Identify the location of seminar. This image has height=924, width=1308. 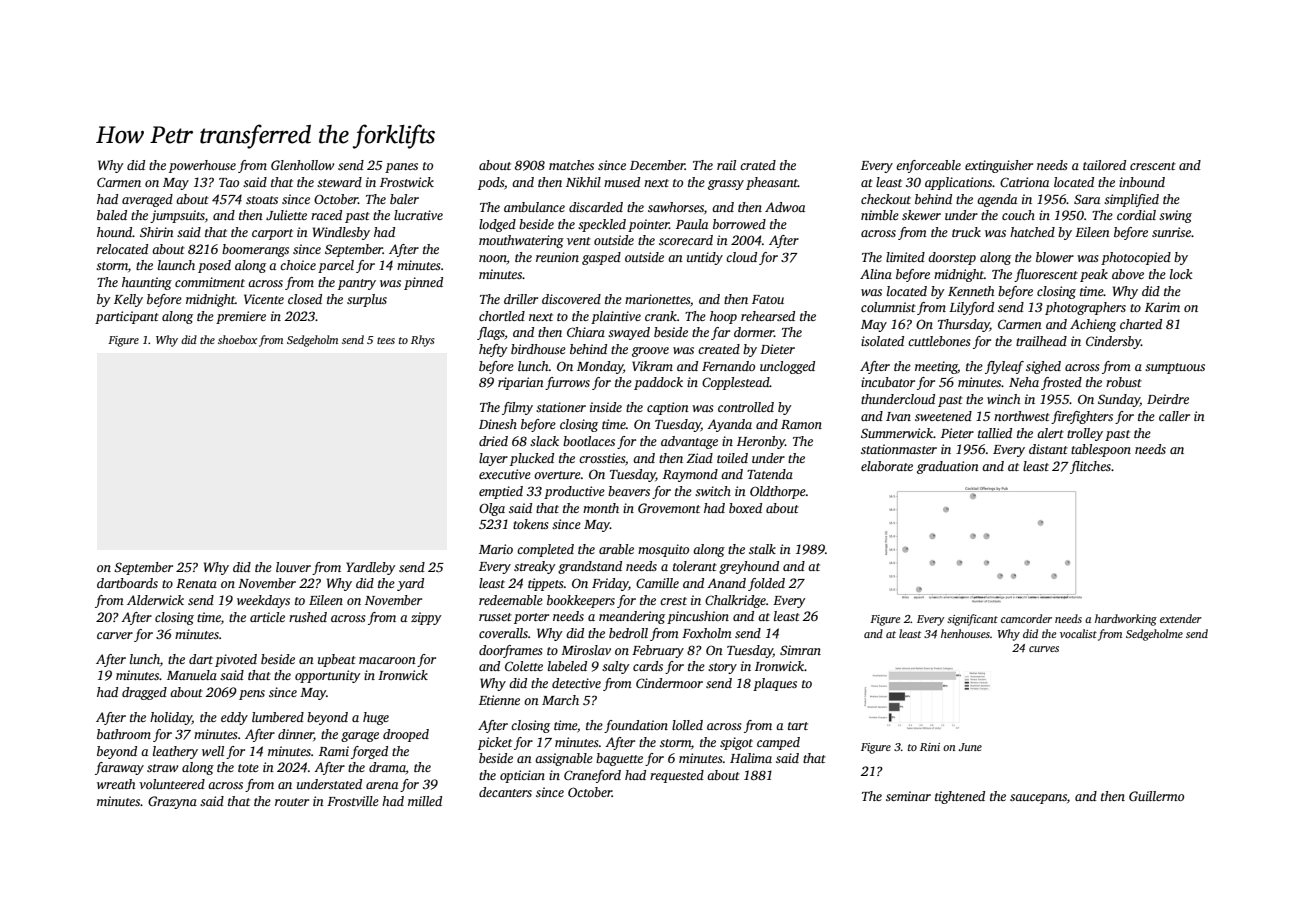
(908, 796).
